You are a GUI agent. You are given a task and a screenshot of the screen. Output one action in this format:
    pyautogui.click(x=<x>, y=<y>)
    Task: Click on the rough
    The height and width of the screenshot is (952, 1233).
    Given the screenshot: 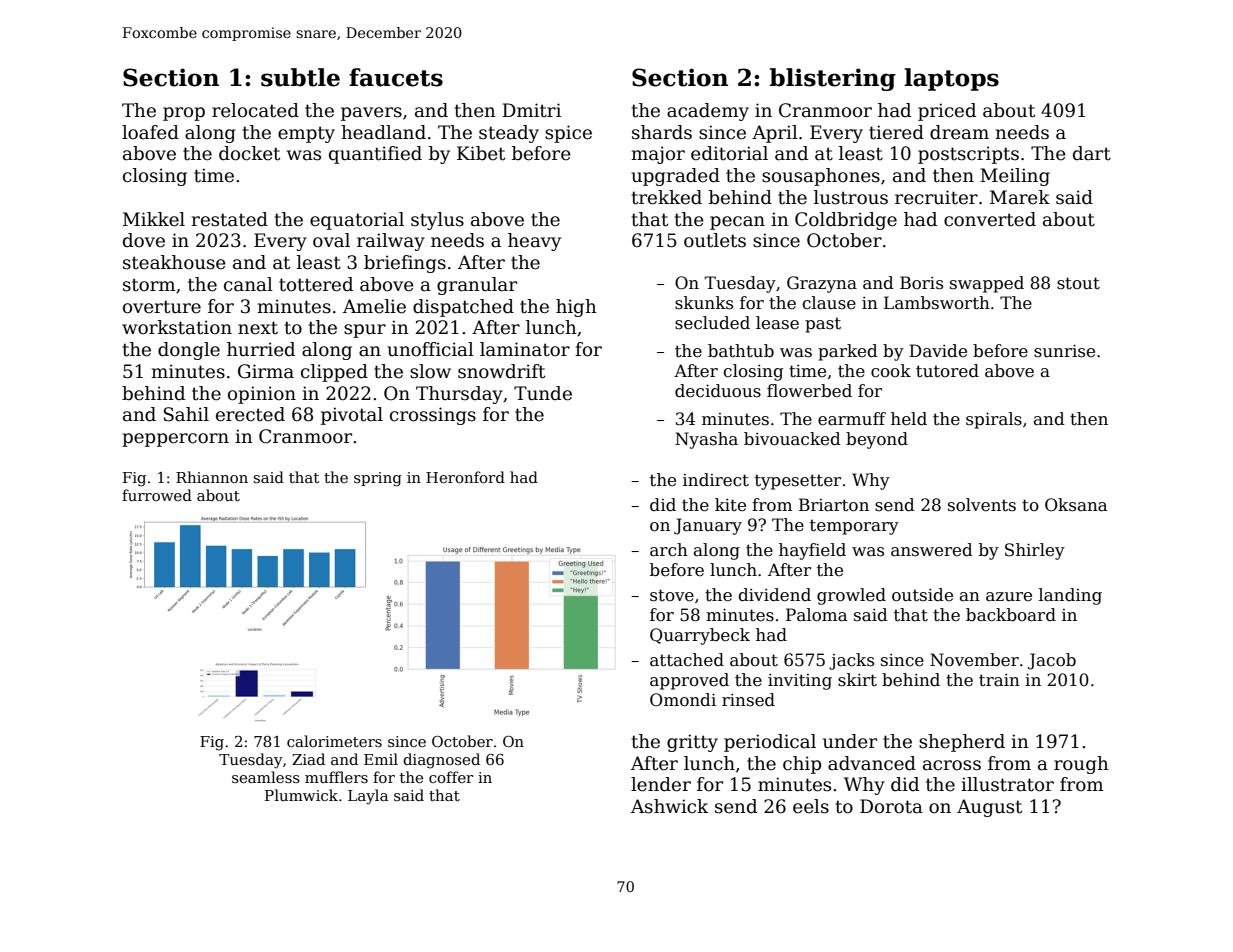 What is the action you would take?
    pyautogui.click(x=1081, y=765)
